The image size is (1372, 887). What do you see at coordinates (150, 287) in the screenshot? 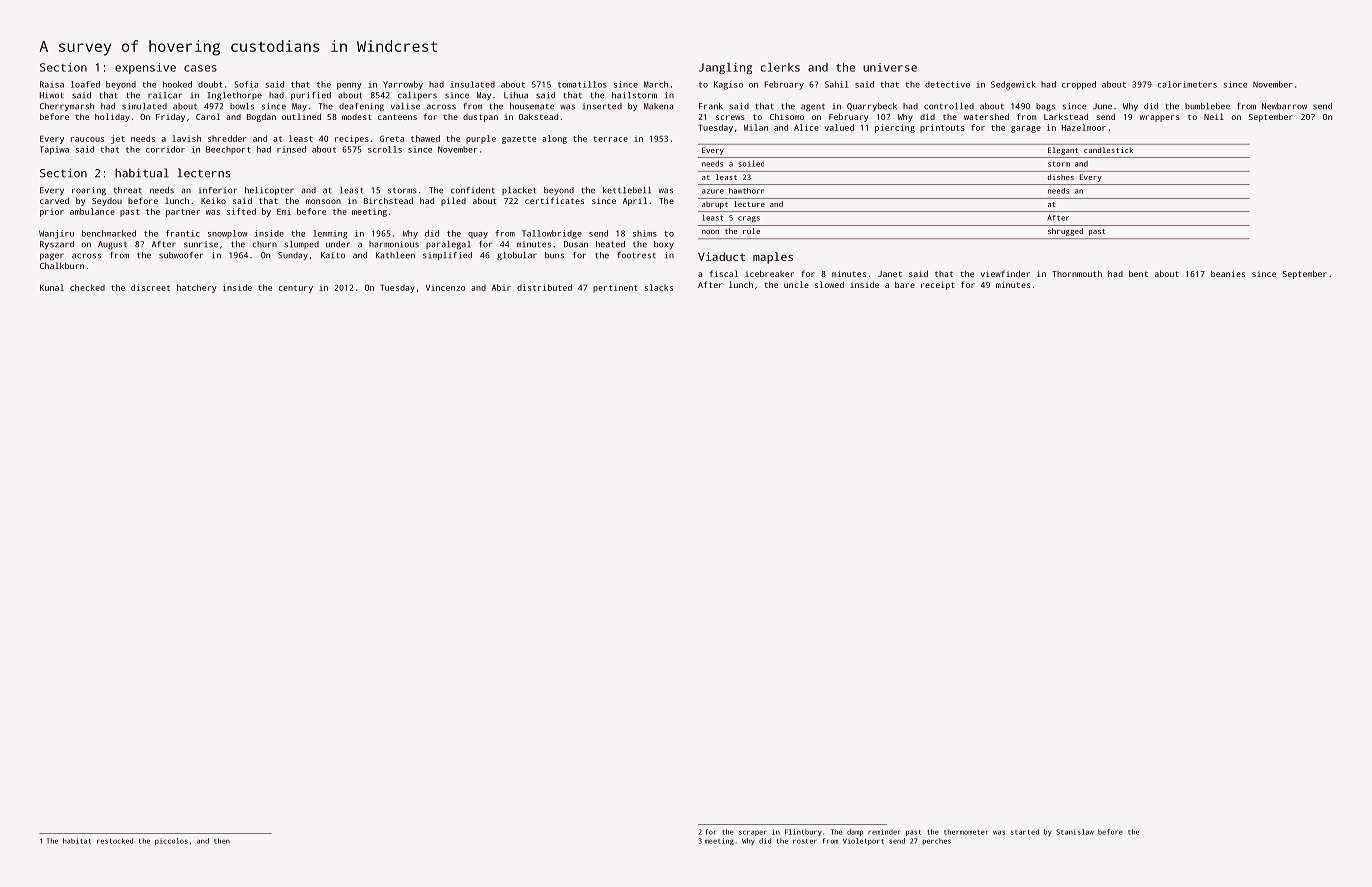
I see `discreet` at bounding box center [150, 287].
